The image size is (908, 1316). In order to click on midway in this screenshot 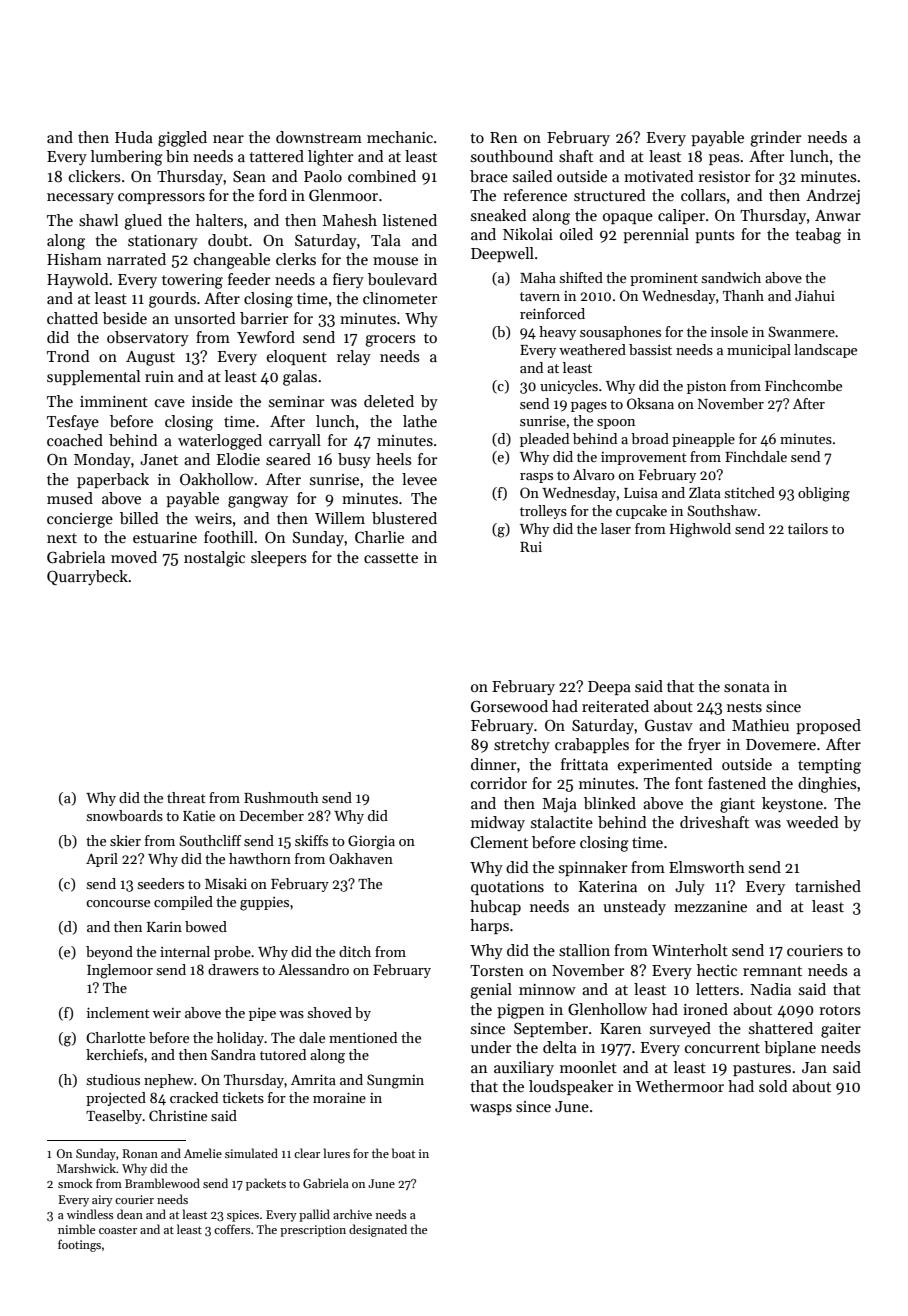, I will do `click(498, 823)`.
